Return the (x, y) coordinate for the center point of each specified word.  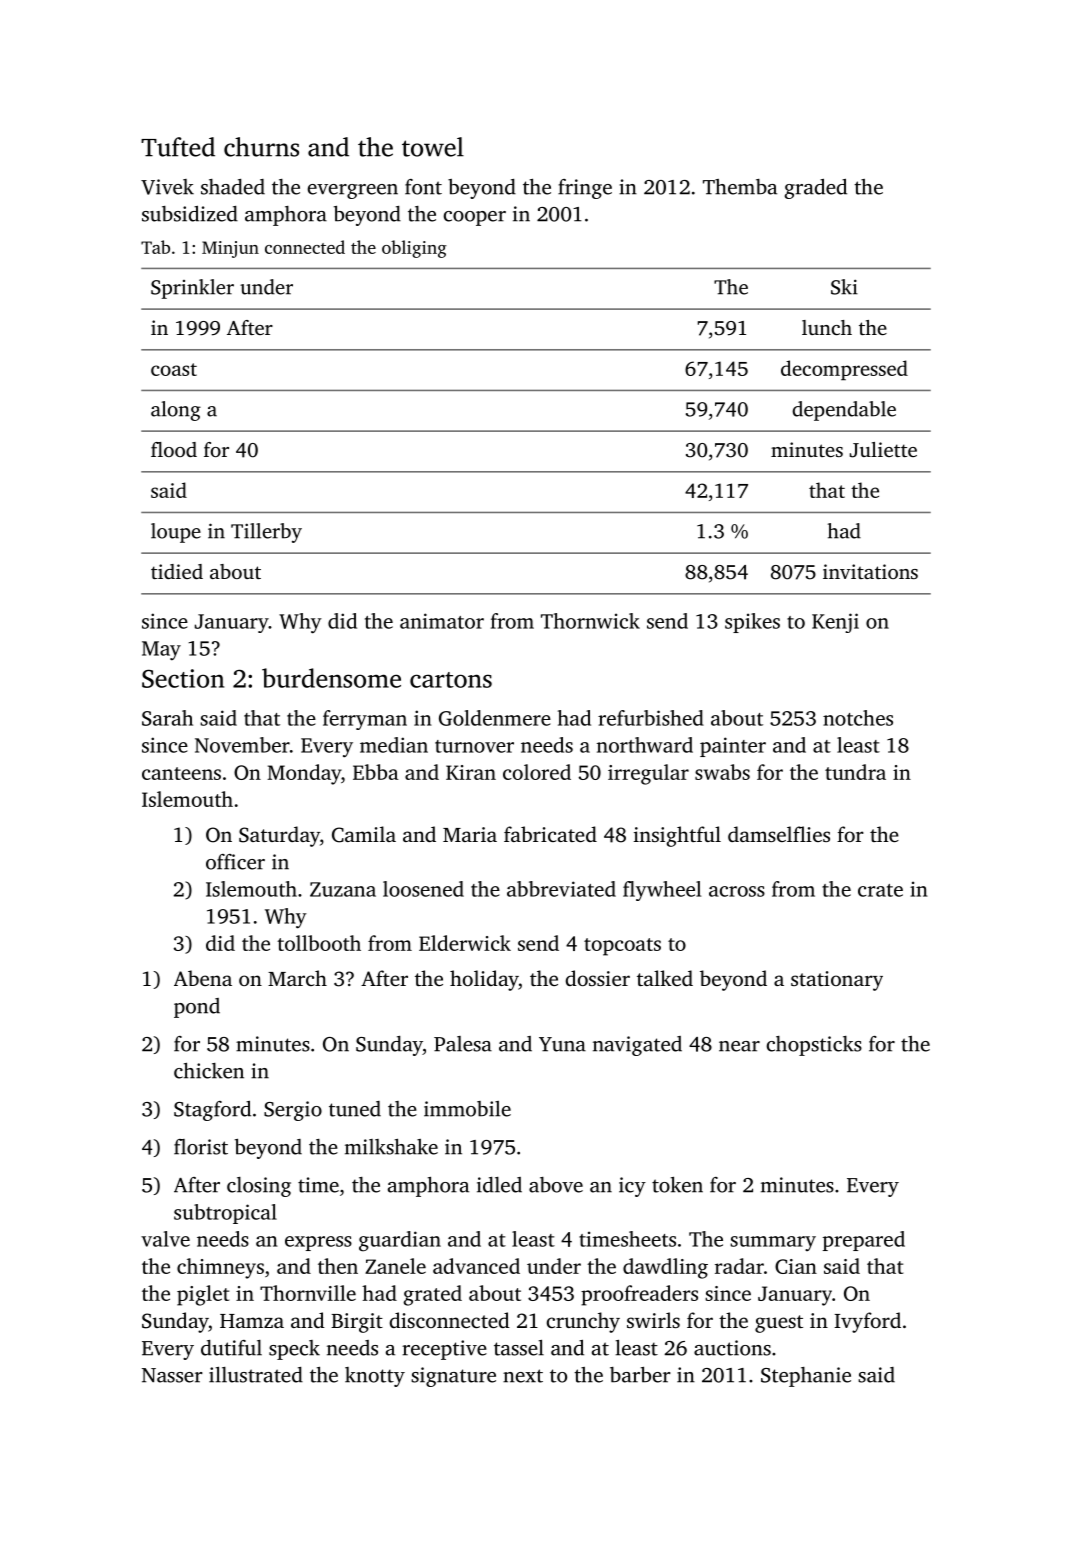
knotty (375, 1377)
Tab (155, 247)
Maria (470, 834)
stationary (837, 981)
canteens (181, 773)
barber (640, 1375)
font (423, 187)
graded (816, 189)
